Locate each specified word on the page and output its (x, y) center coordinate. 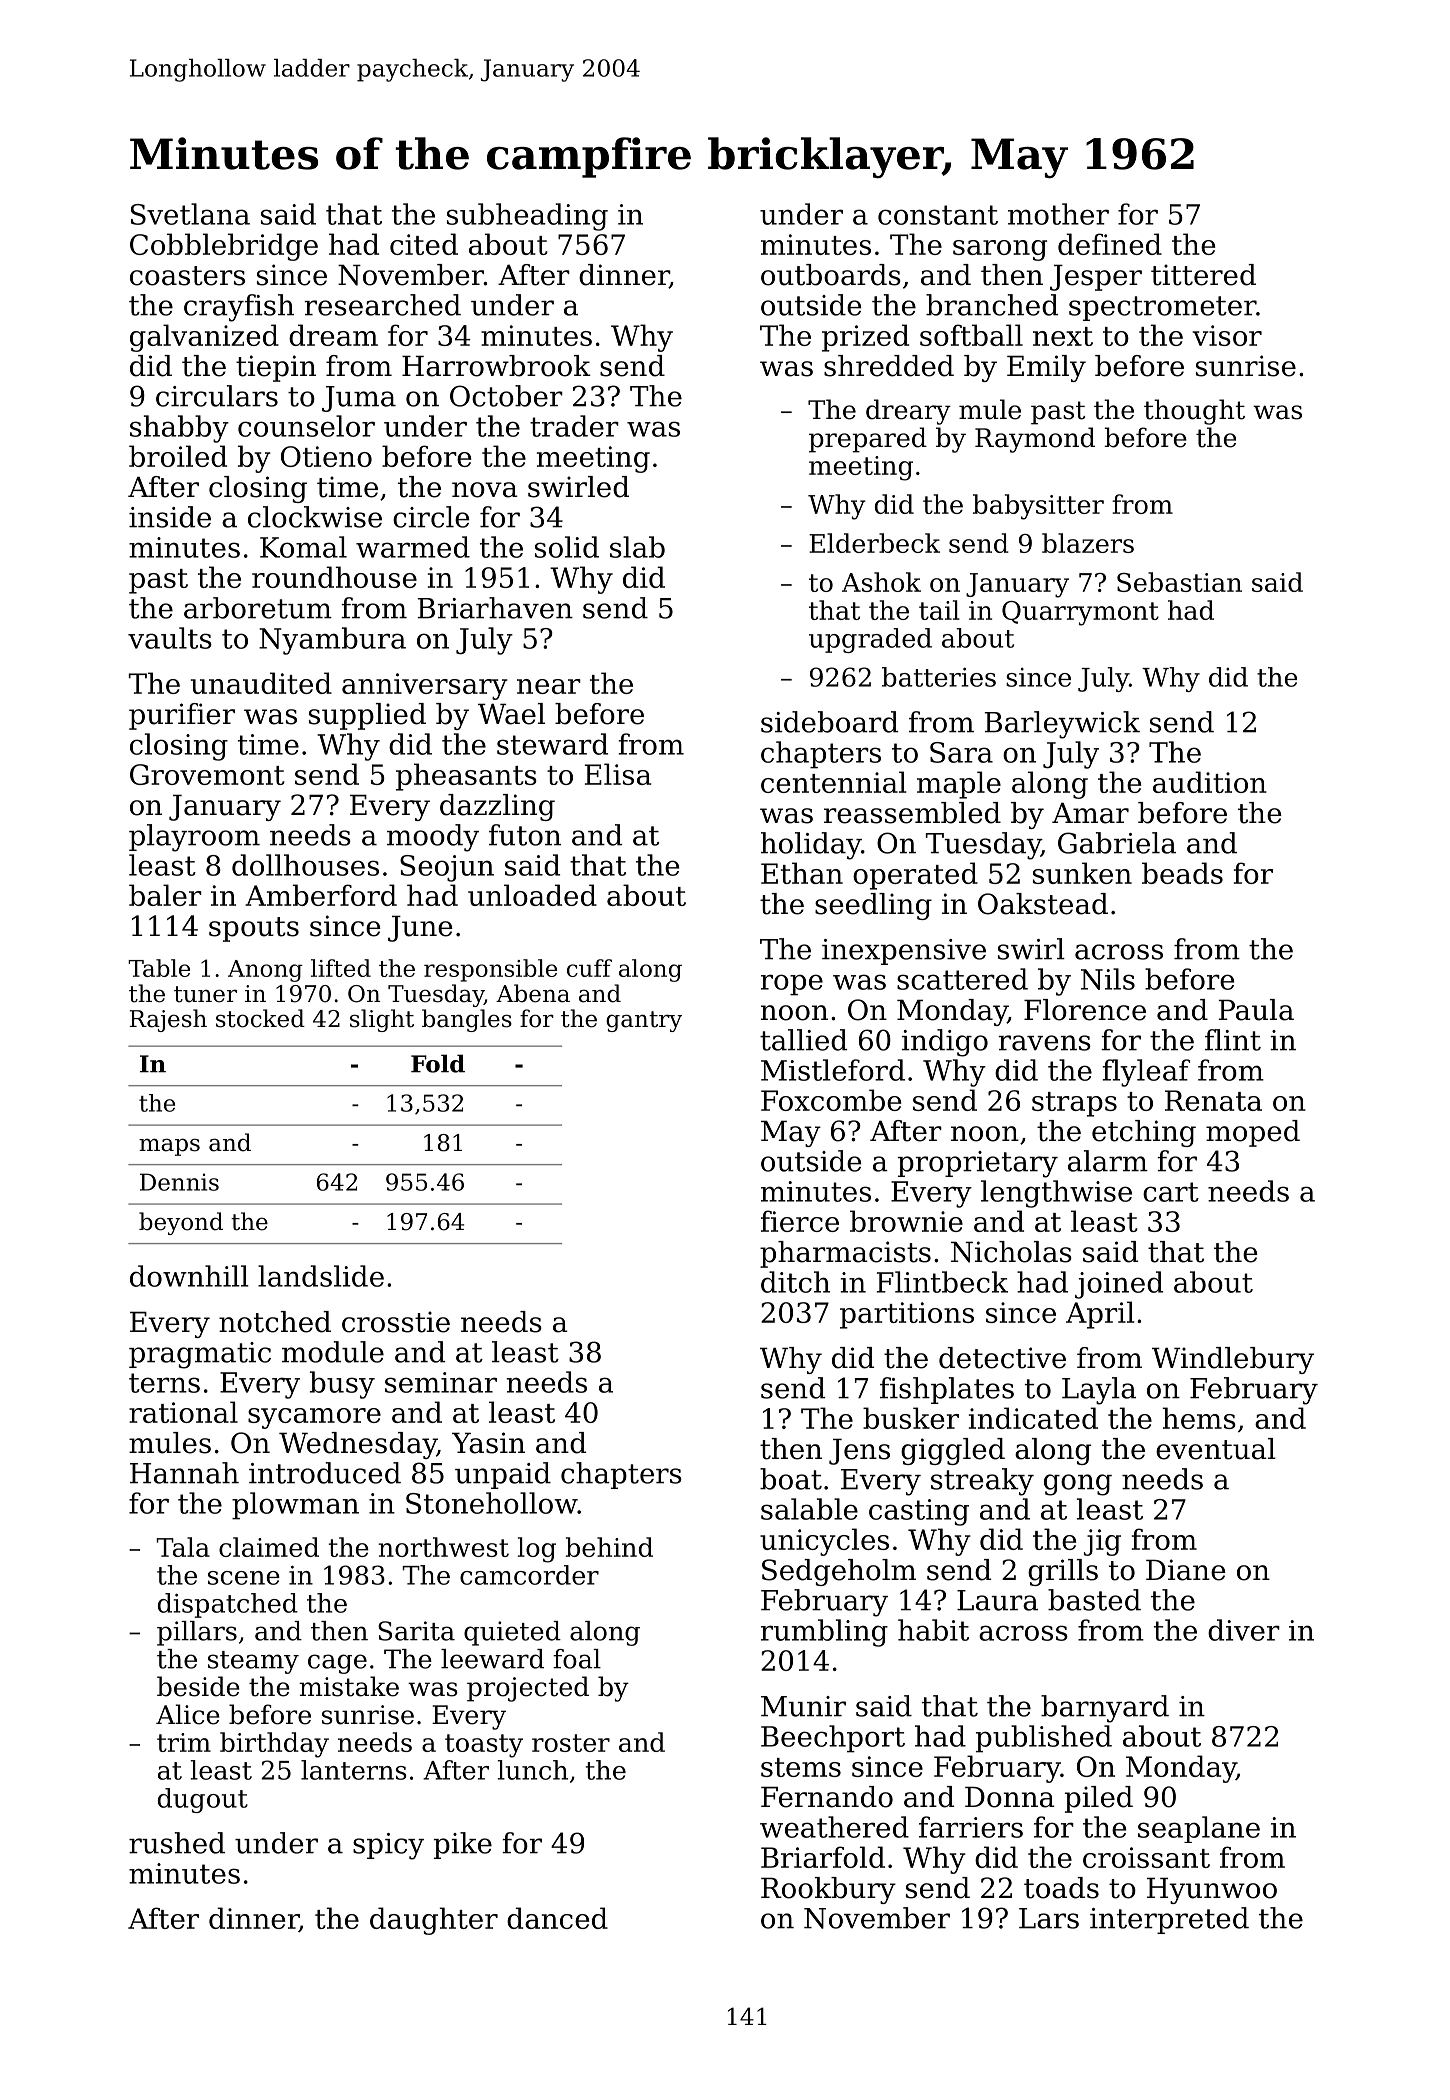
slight (382, 1020)
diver (1244, 1630)
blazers (1088, 543)
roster (571, 1743)
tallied (803, 1040)
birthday (274, 1745)
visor (1227, 335)
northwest (443, 1547)
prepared (868, 440)
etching (1144, 1133)
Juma (359, 399)
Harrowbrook (496, 366)
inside (170, 517)
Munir (803, 1706)
